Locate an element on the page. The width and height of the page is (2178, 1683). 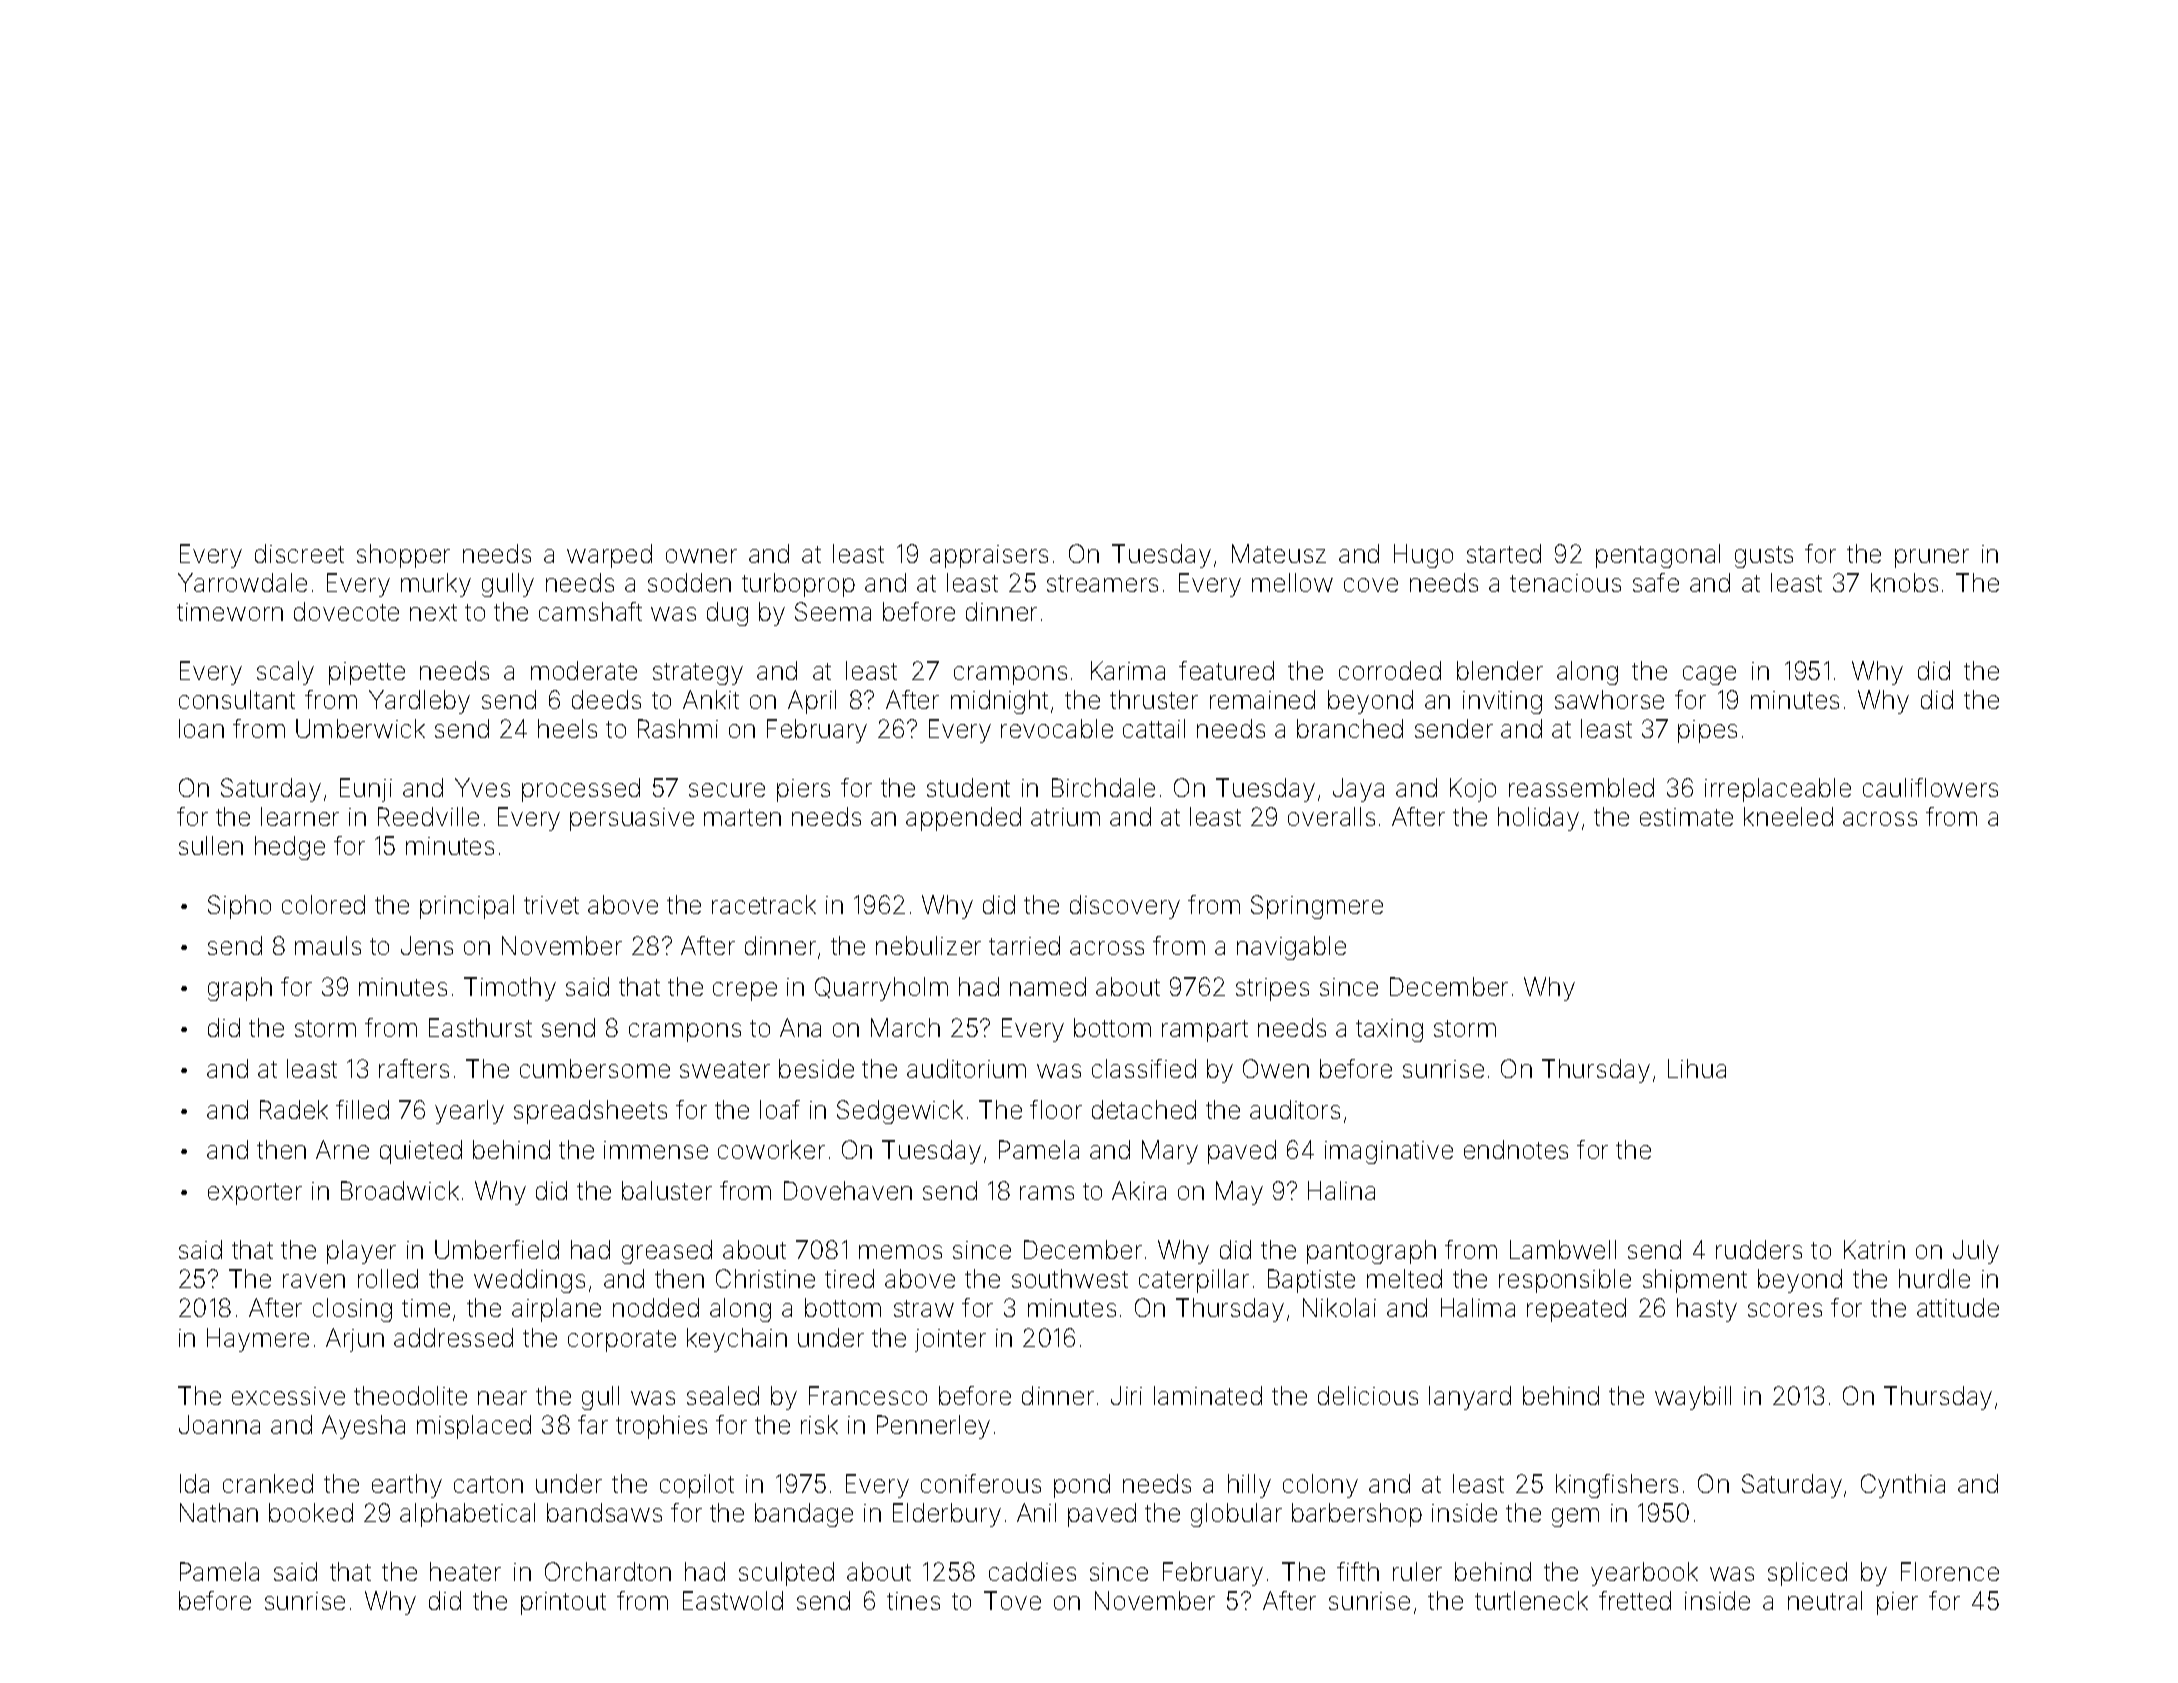
deeds is located at coordinates (606, 699).
